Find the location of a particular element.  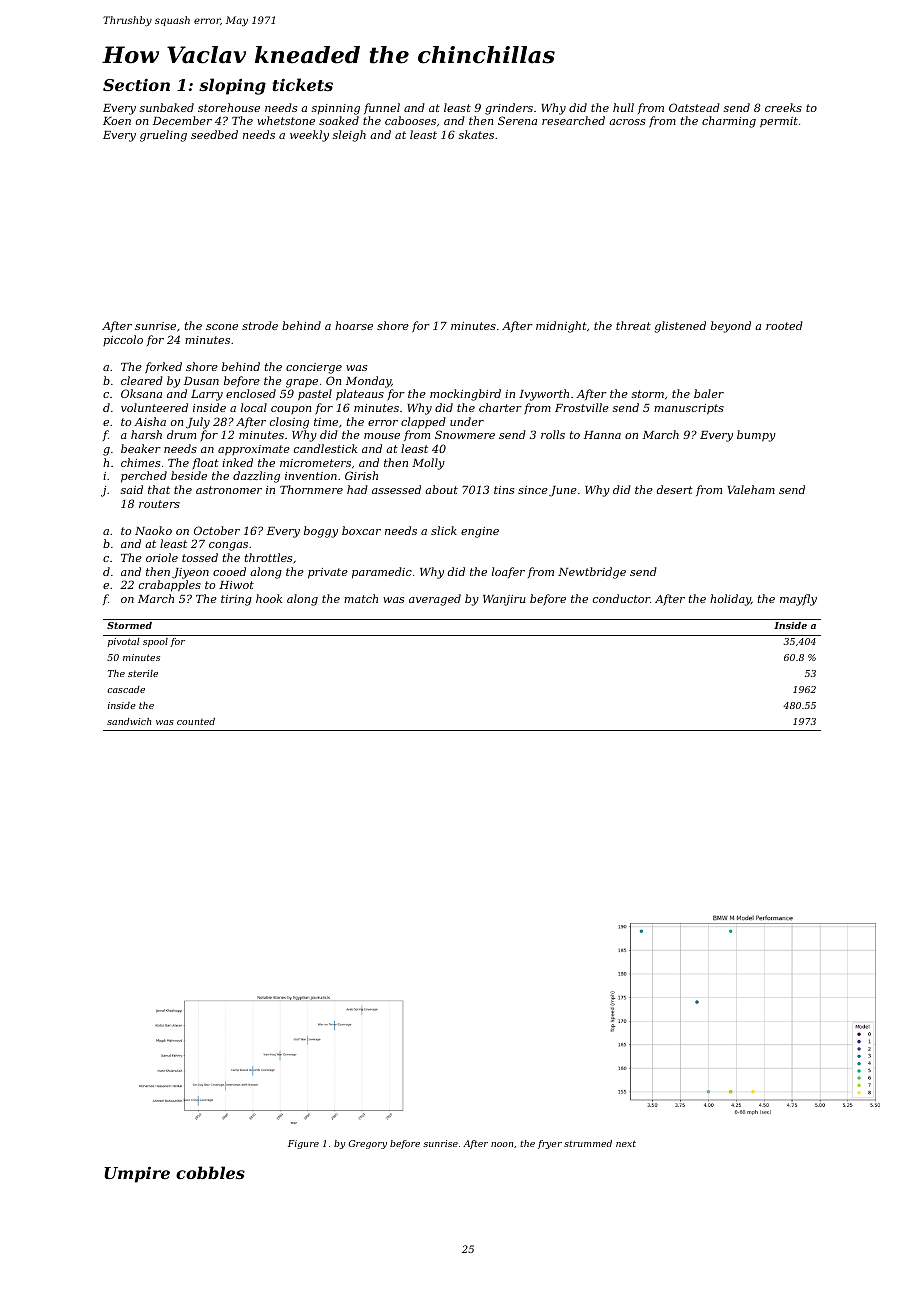

sandwich is located at coordinates (129, 721).
